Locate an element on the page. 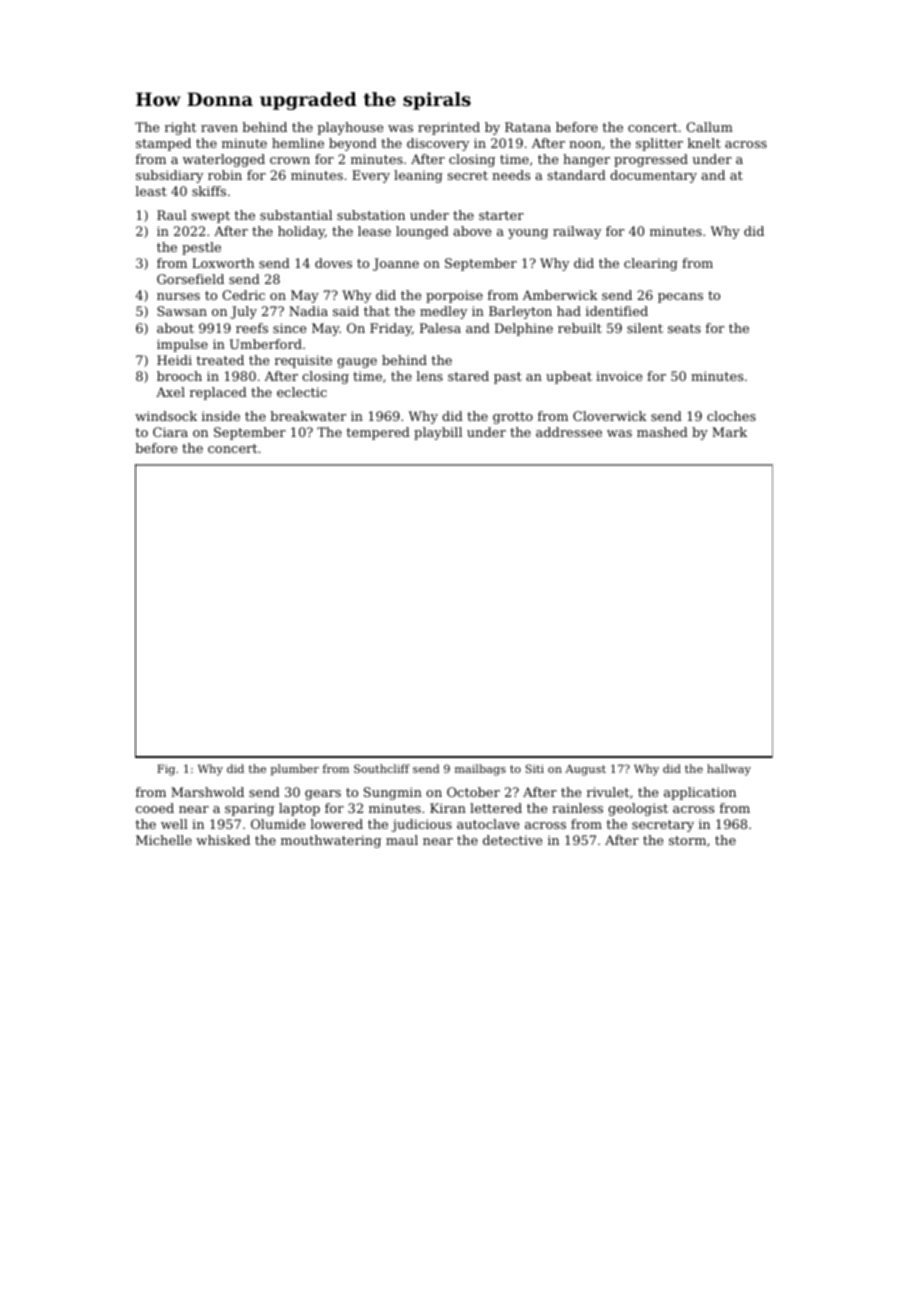 The width and height of the image is (908, 1316). silent is located at coordinates (645, 328).
